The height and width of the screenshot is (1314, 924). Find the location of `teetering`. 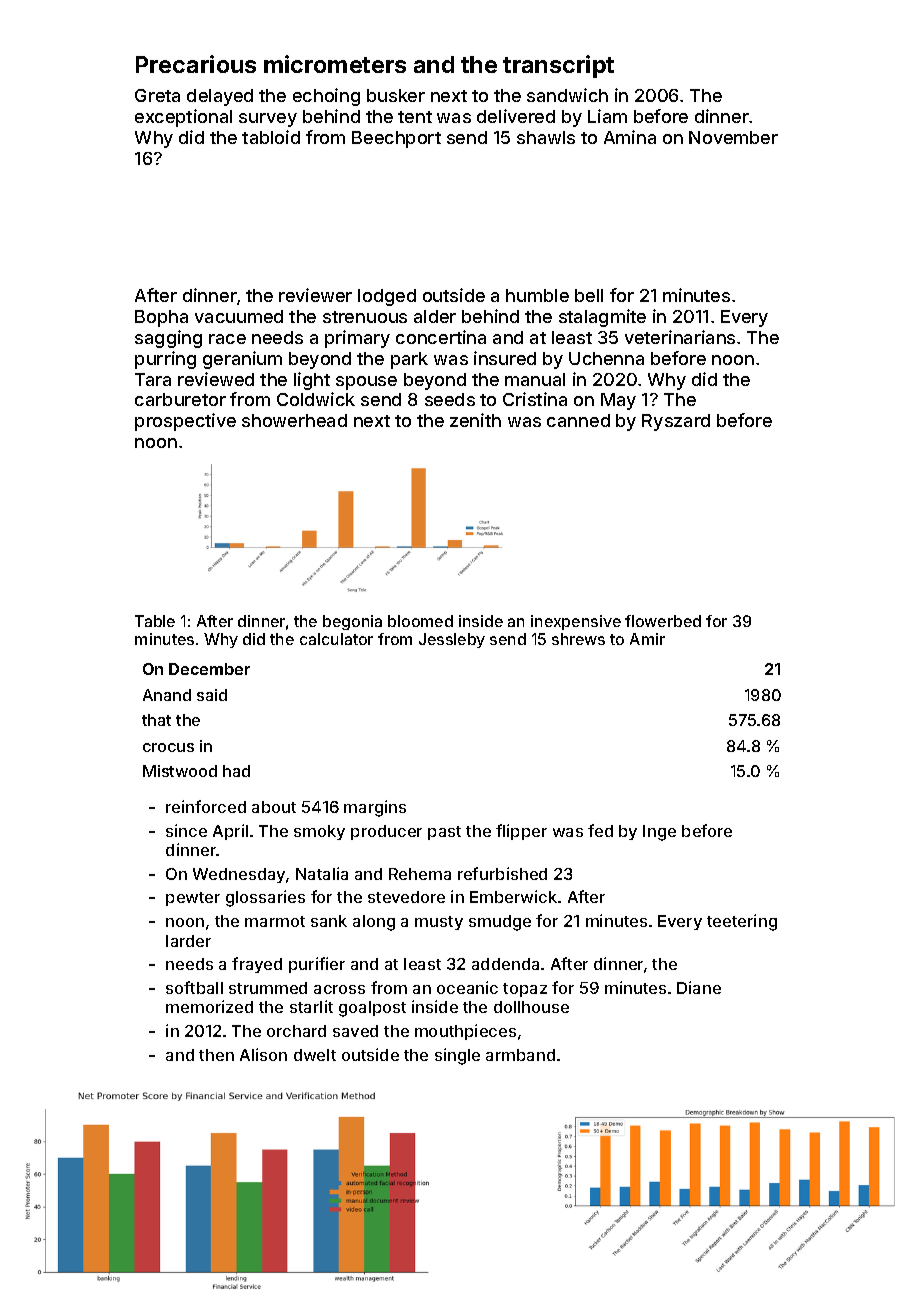

teetering is located at coordinates (742, 922).
